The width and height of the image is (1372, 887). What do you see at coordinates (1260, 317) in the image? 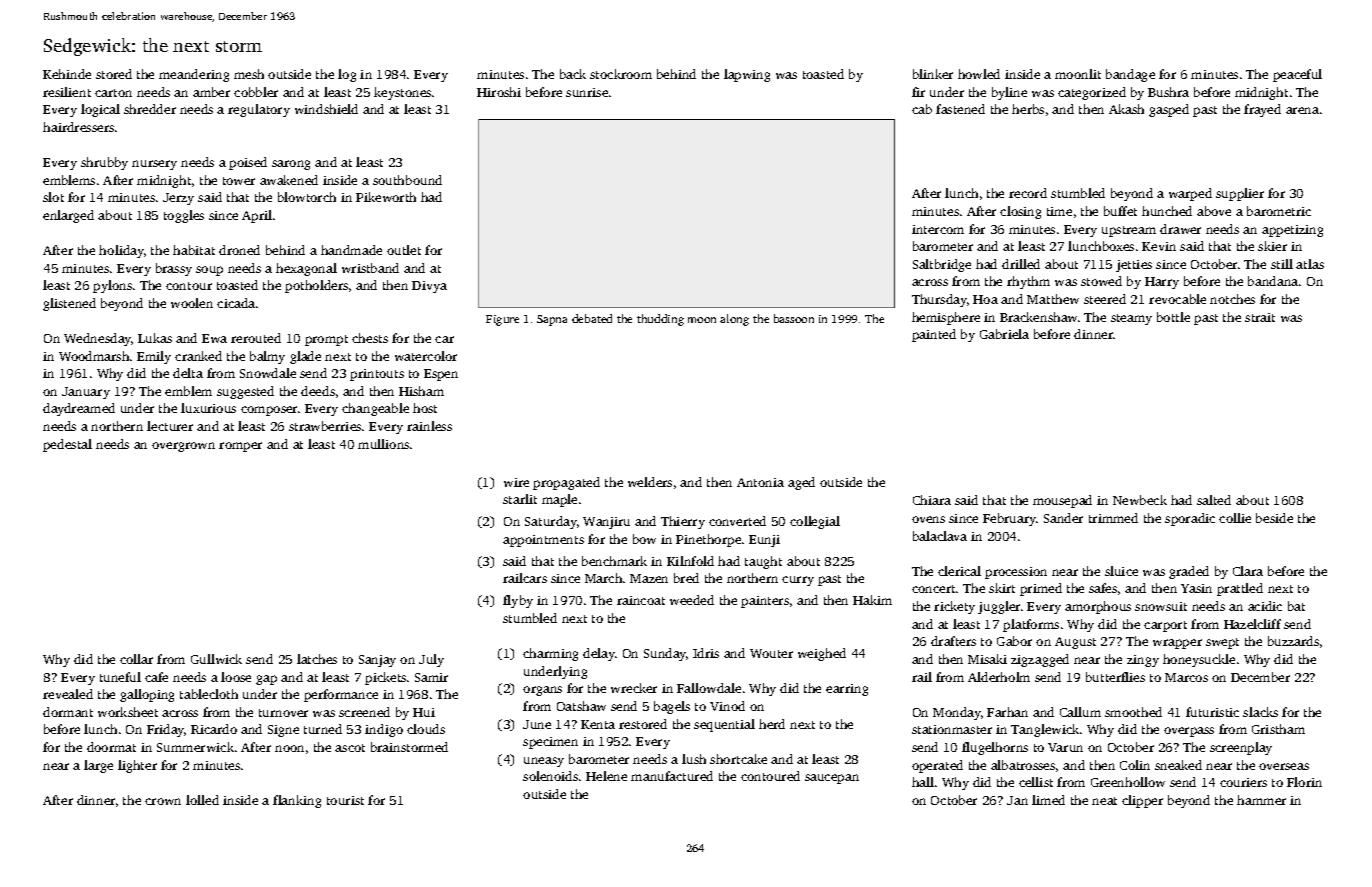
I see `strait` at bounding box center [1260, 317].
